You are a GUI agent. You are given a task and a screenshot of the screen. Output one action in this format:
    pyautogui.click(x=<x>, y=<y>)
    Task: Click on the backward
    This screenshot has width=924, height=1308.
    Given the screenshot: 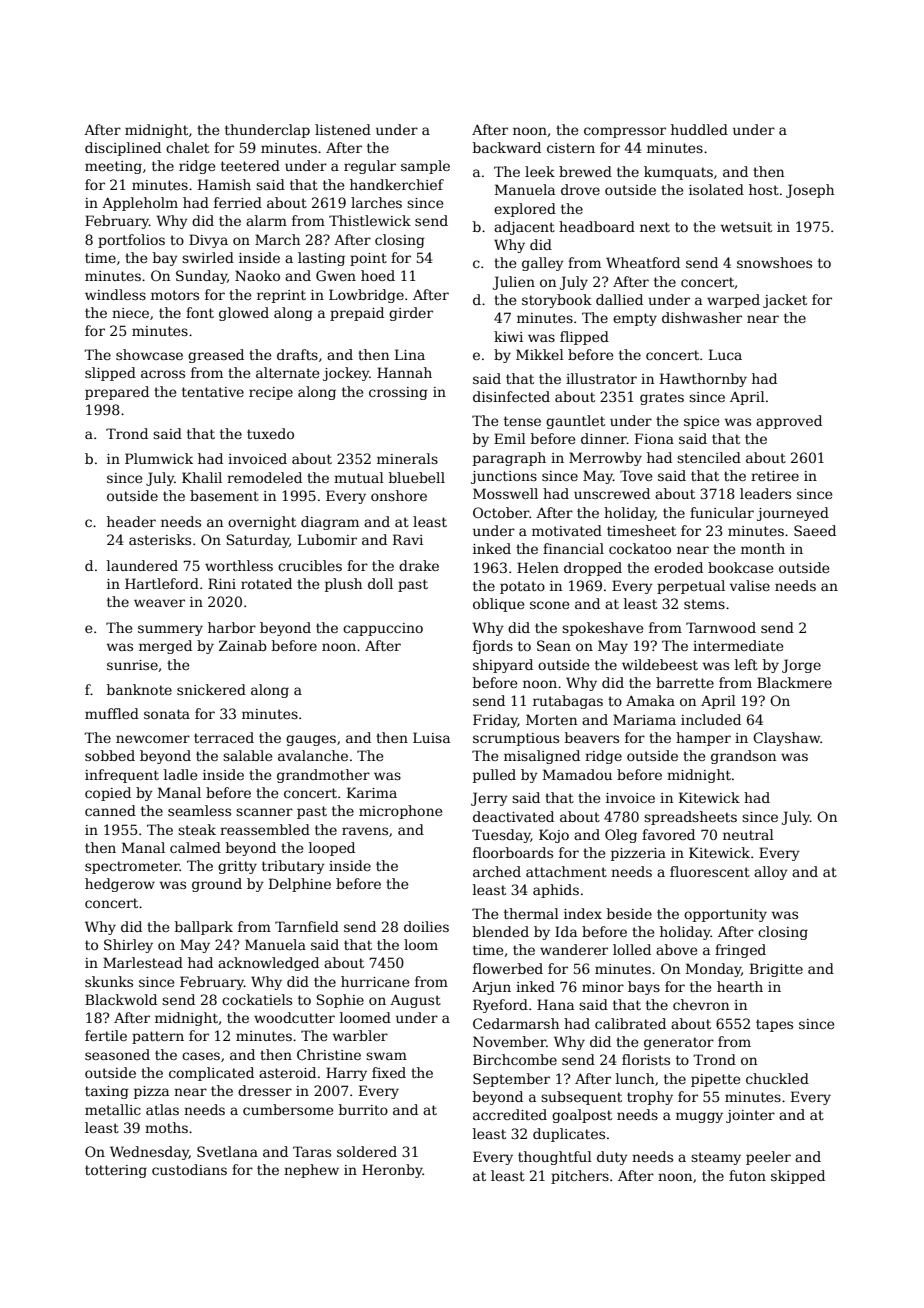 What is the action you would take?
    pyautogui.click(x=507, y=147)
